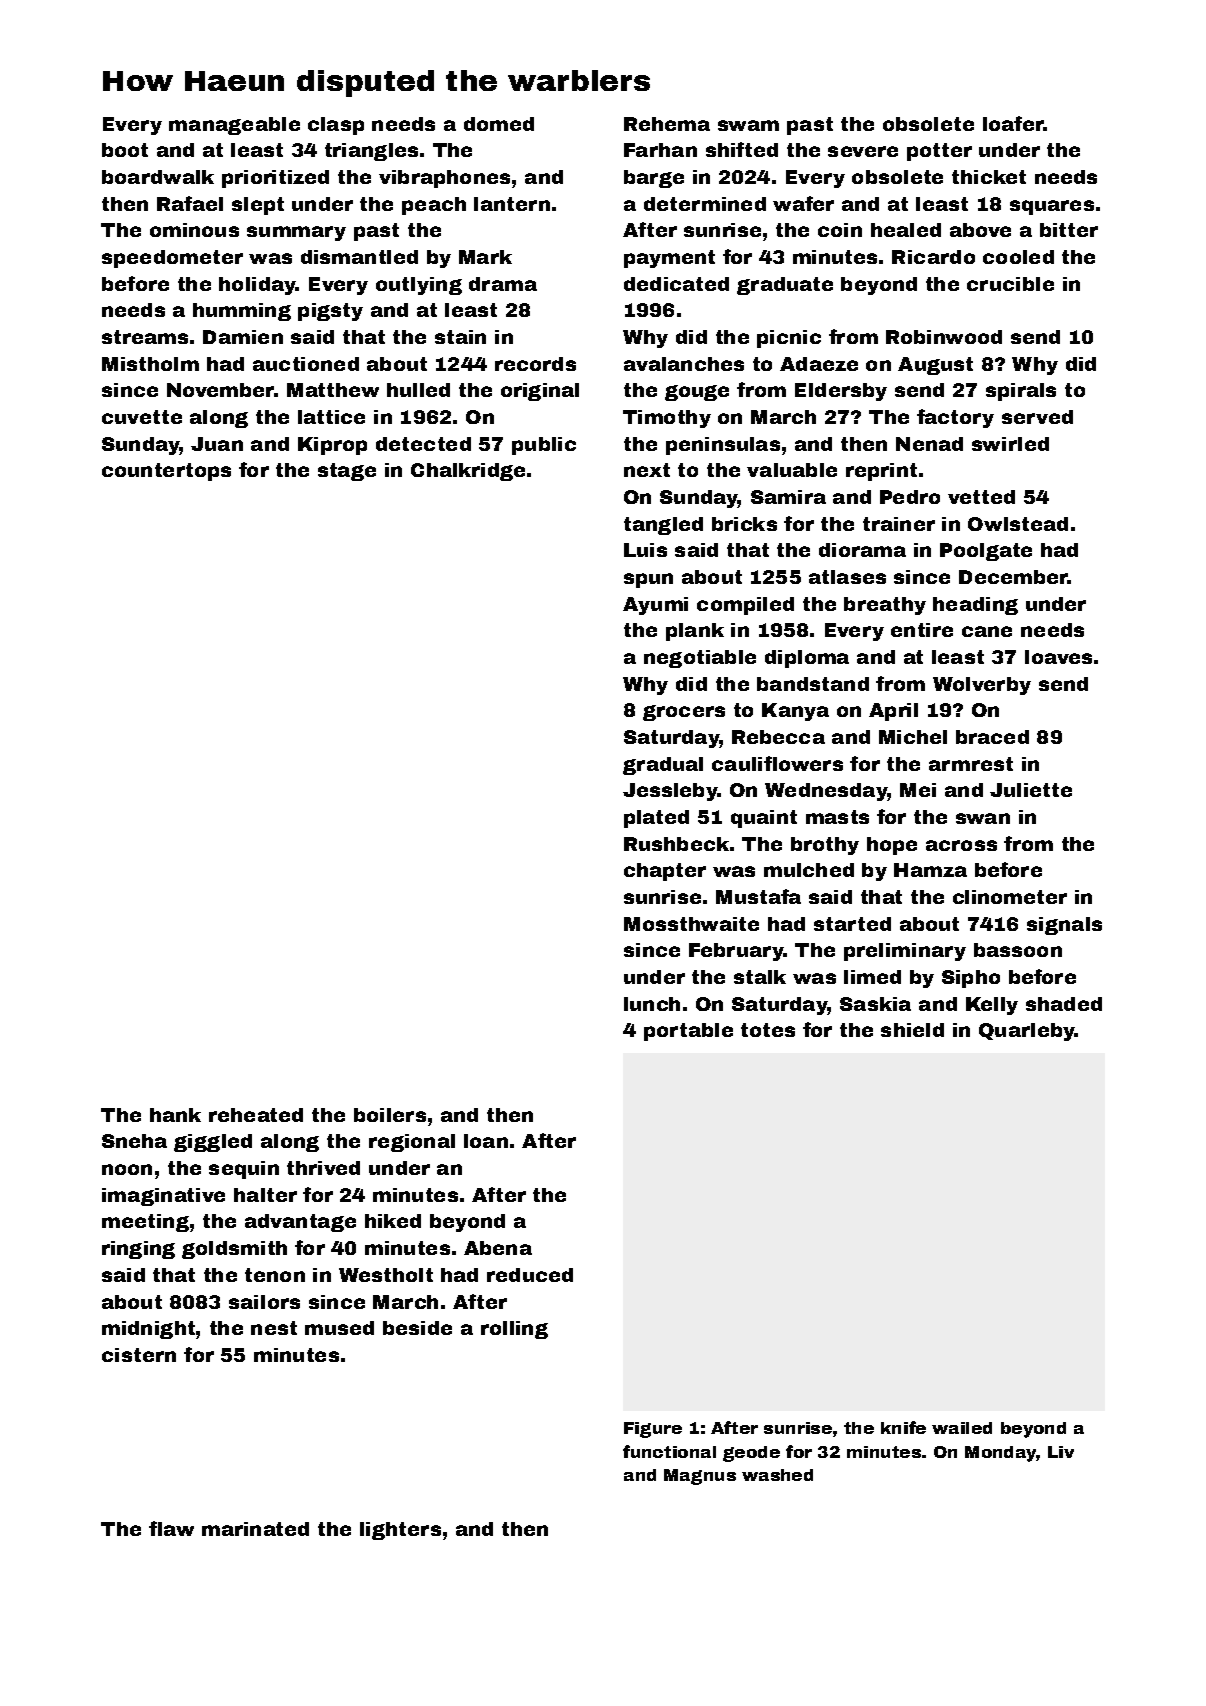  What do you see at coordinates (676, 284) in the image?
I see `dedicated` at bounding box center [676, 284].
